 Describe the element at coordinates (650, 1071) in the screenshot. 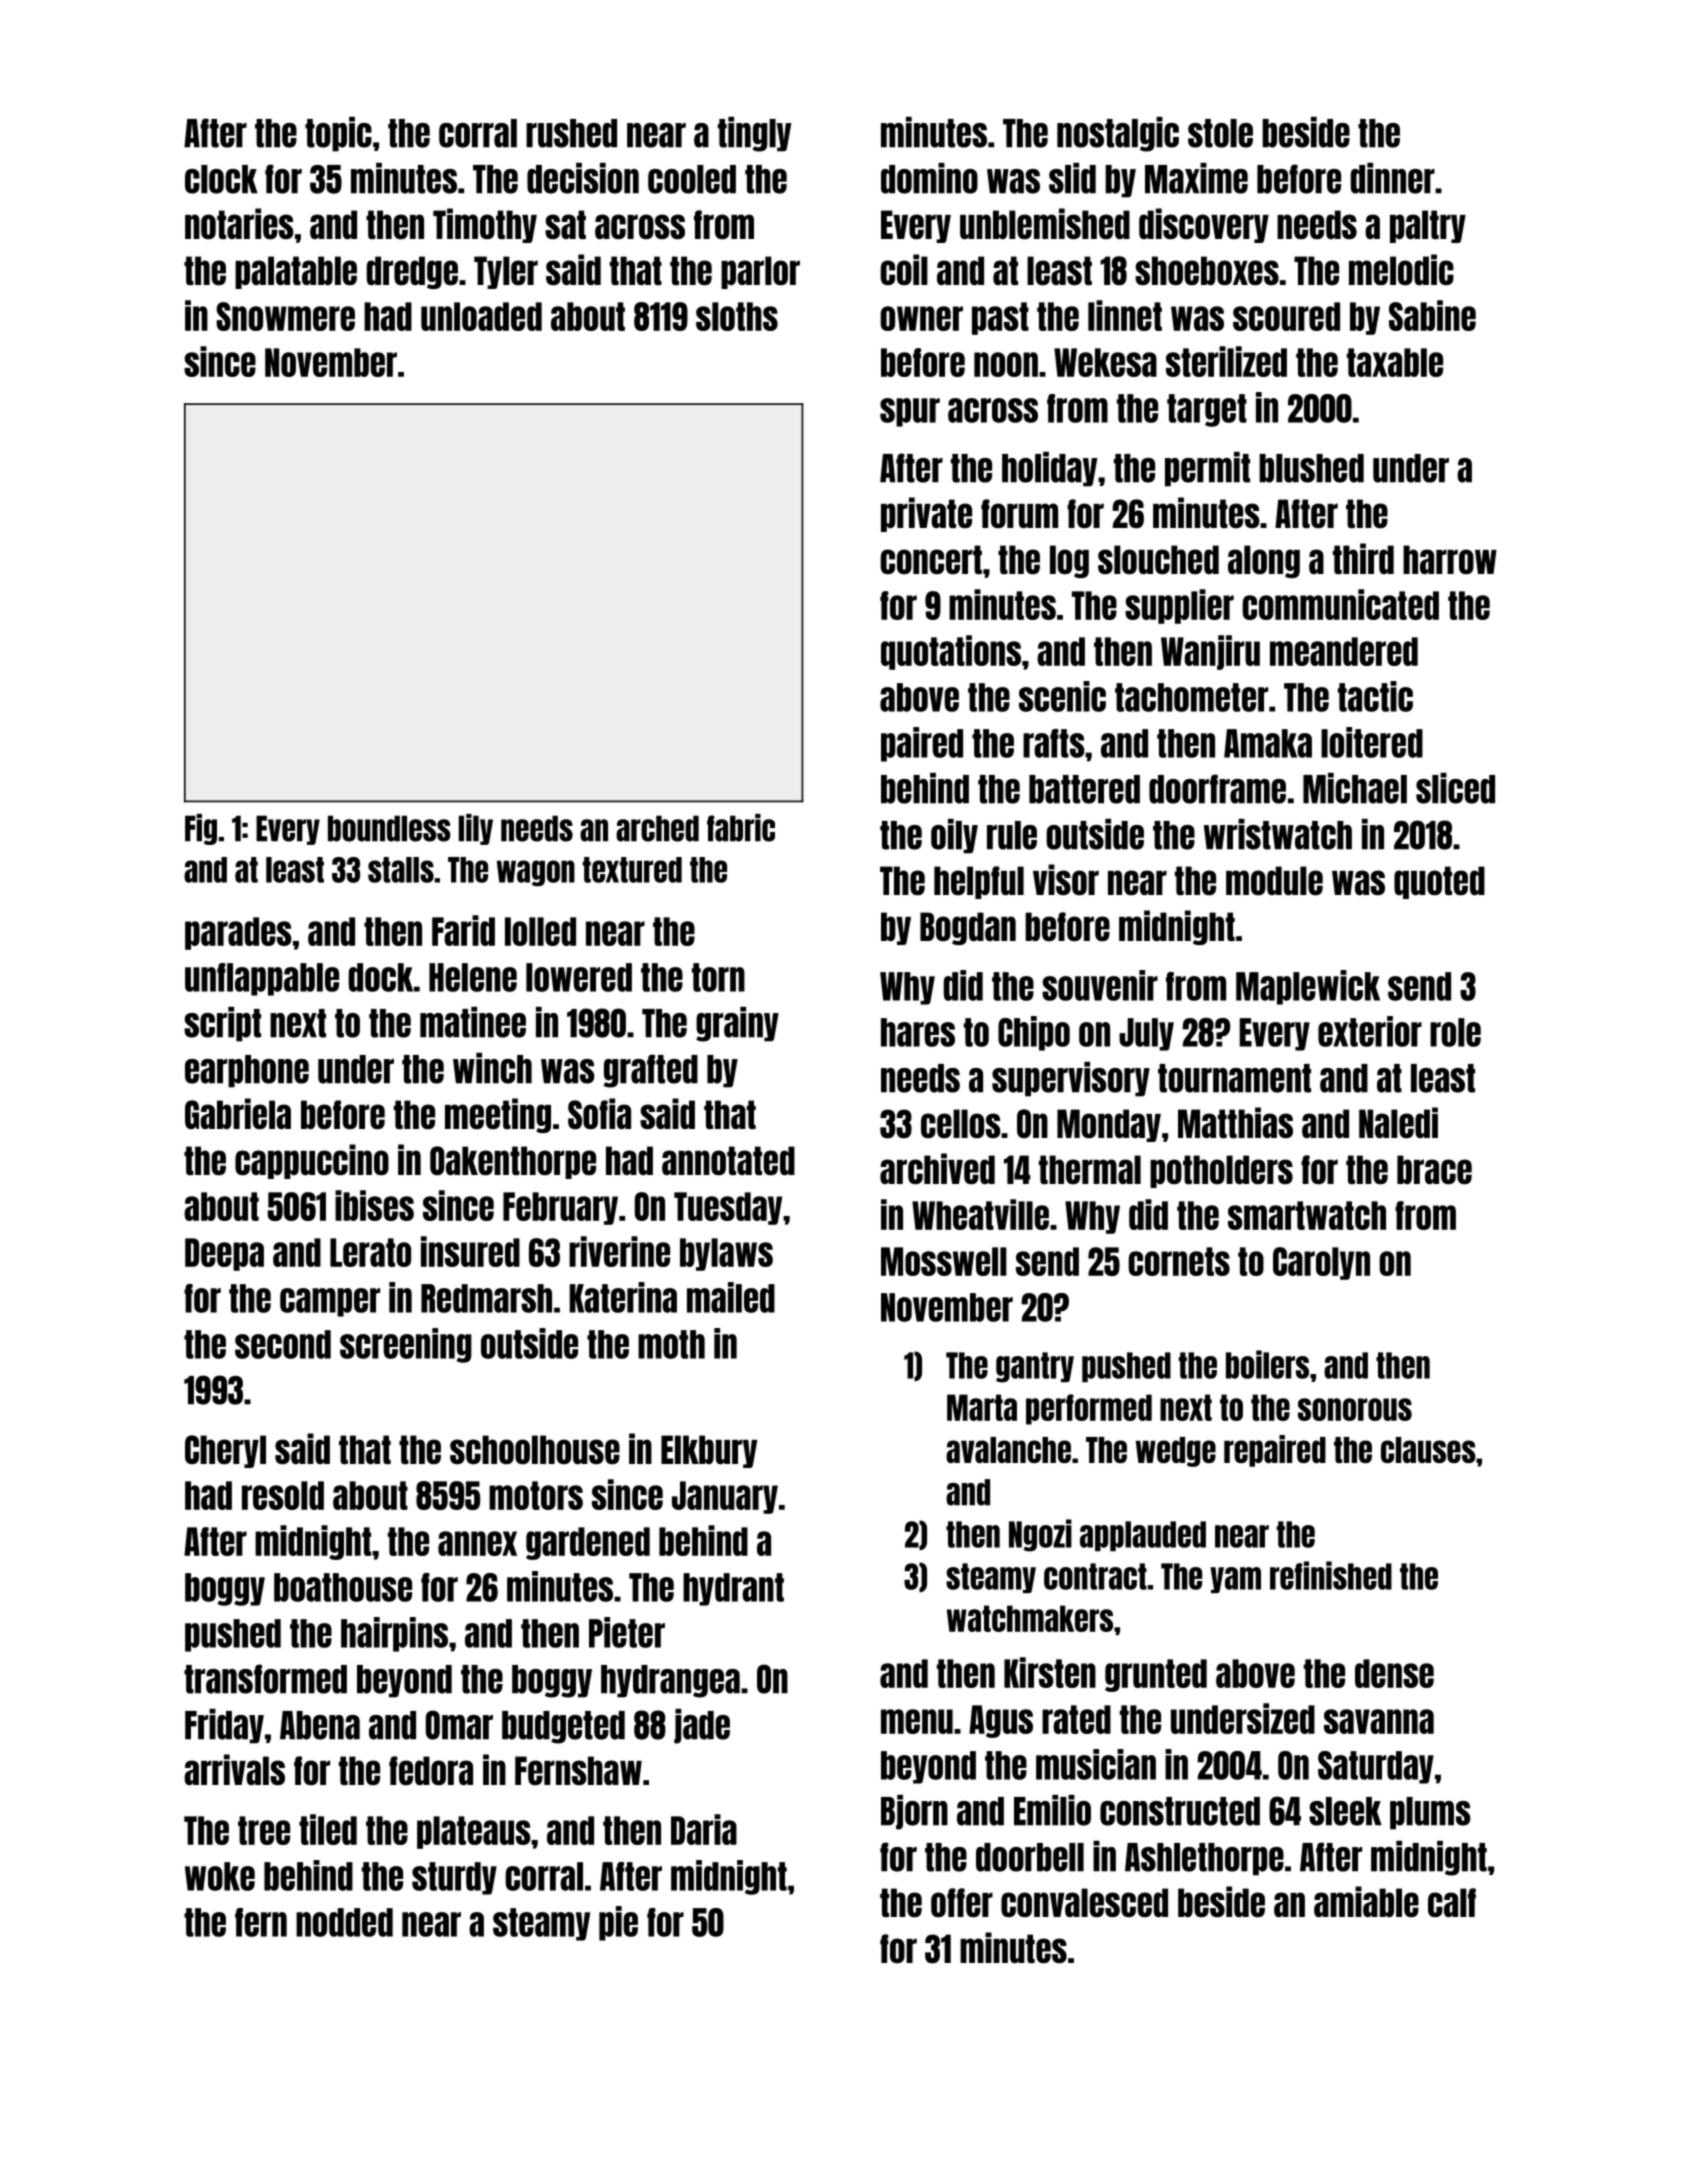

I see `grafted` at that location.
